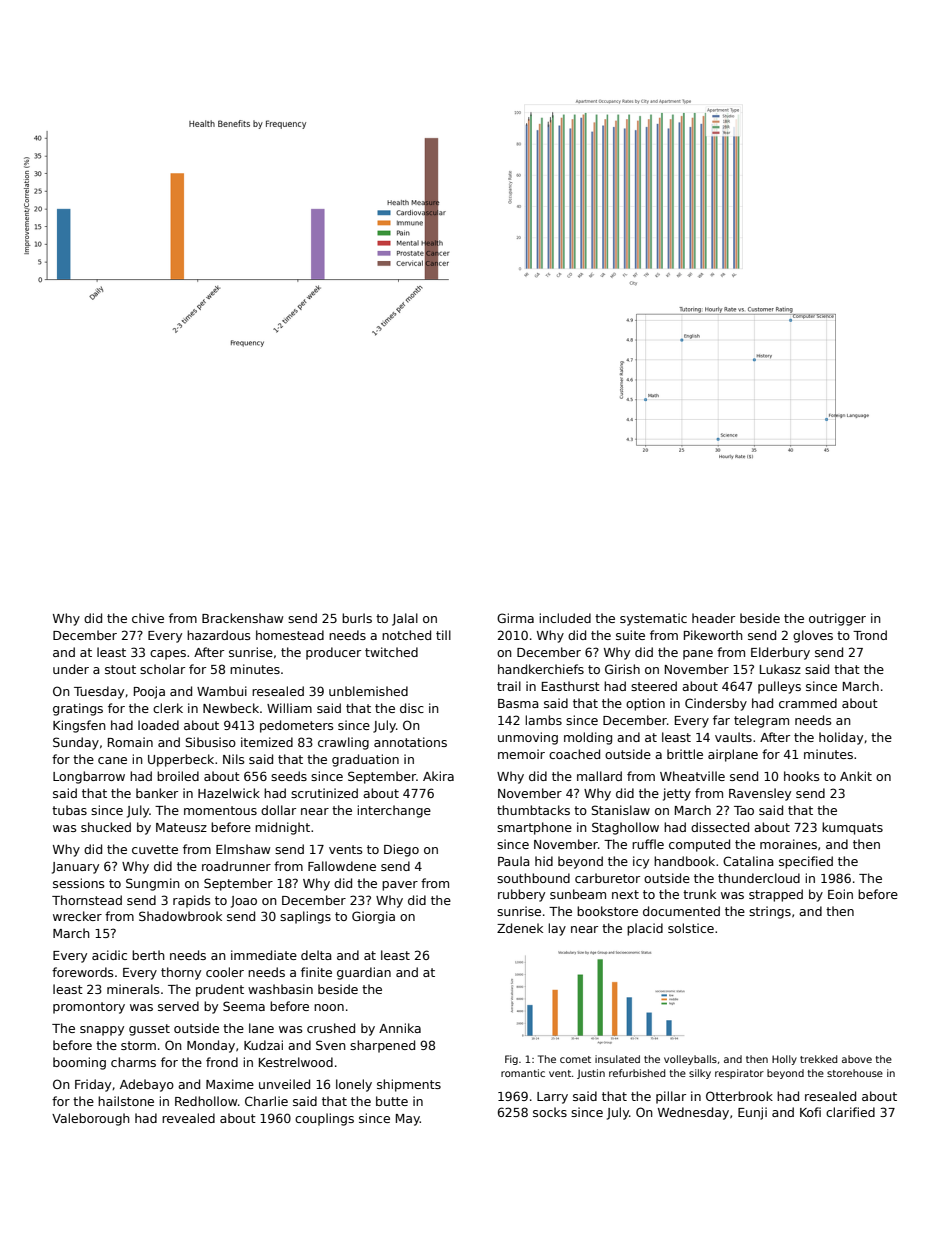 This page has height=1233, width=952. I want to click on crammed, so click(808, 703).
